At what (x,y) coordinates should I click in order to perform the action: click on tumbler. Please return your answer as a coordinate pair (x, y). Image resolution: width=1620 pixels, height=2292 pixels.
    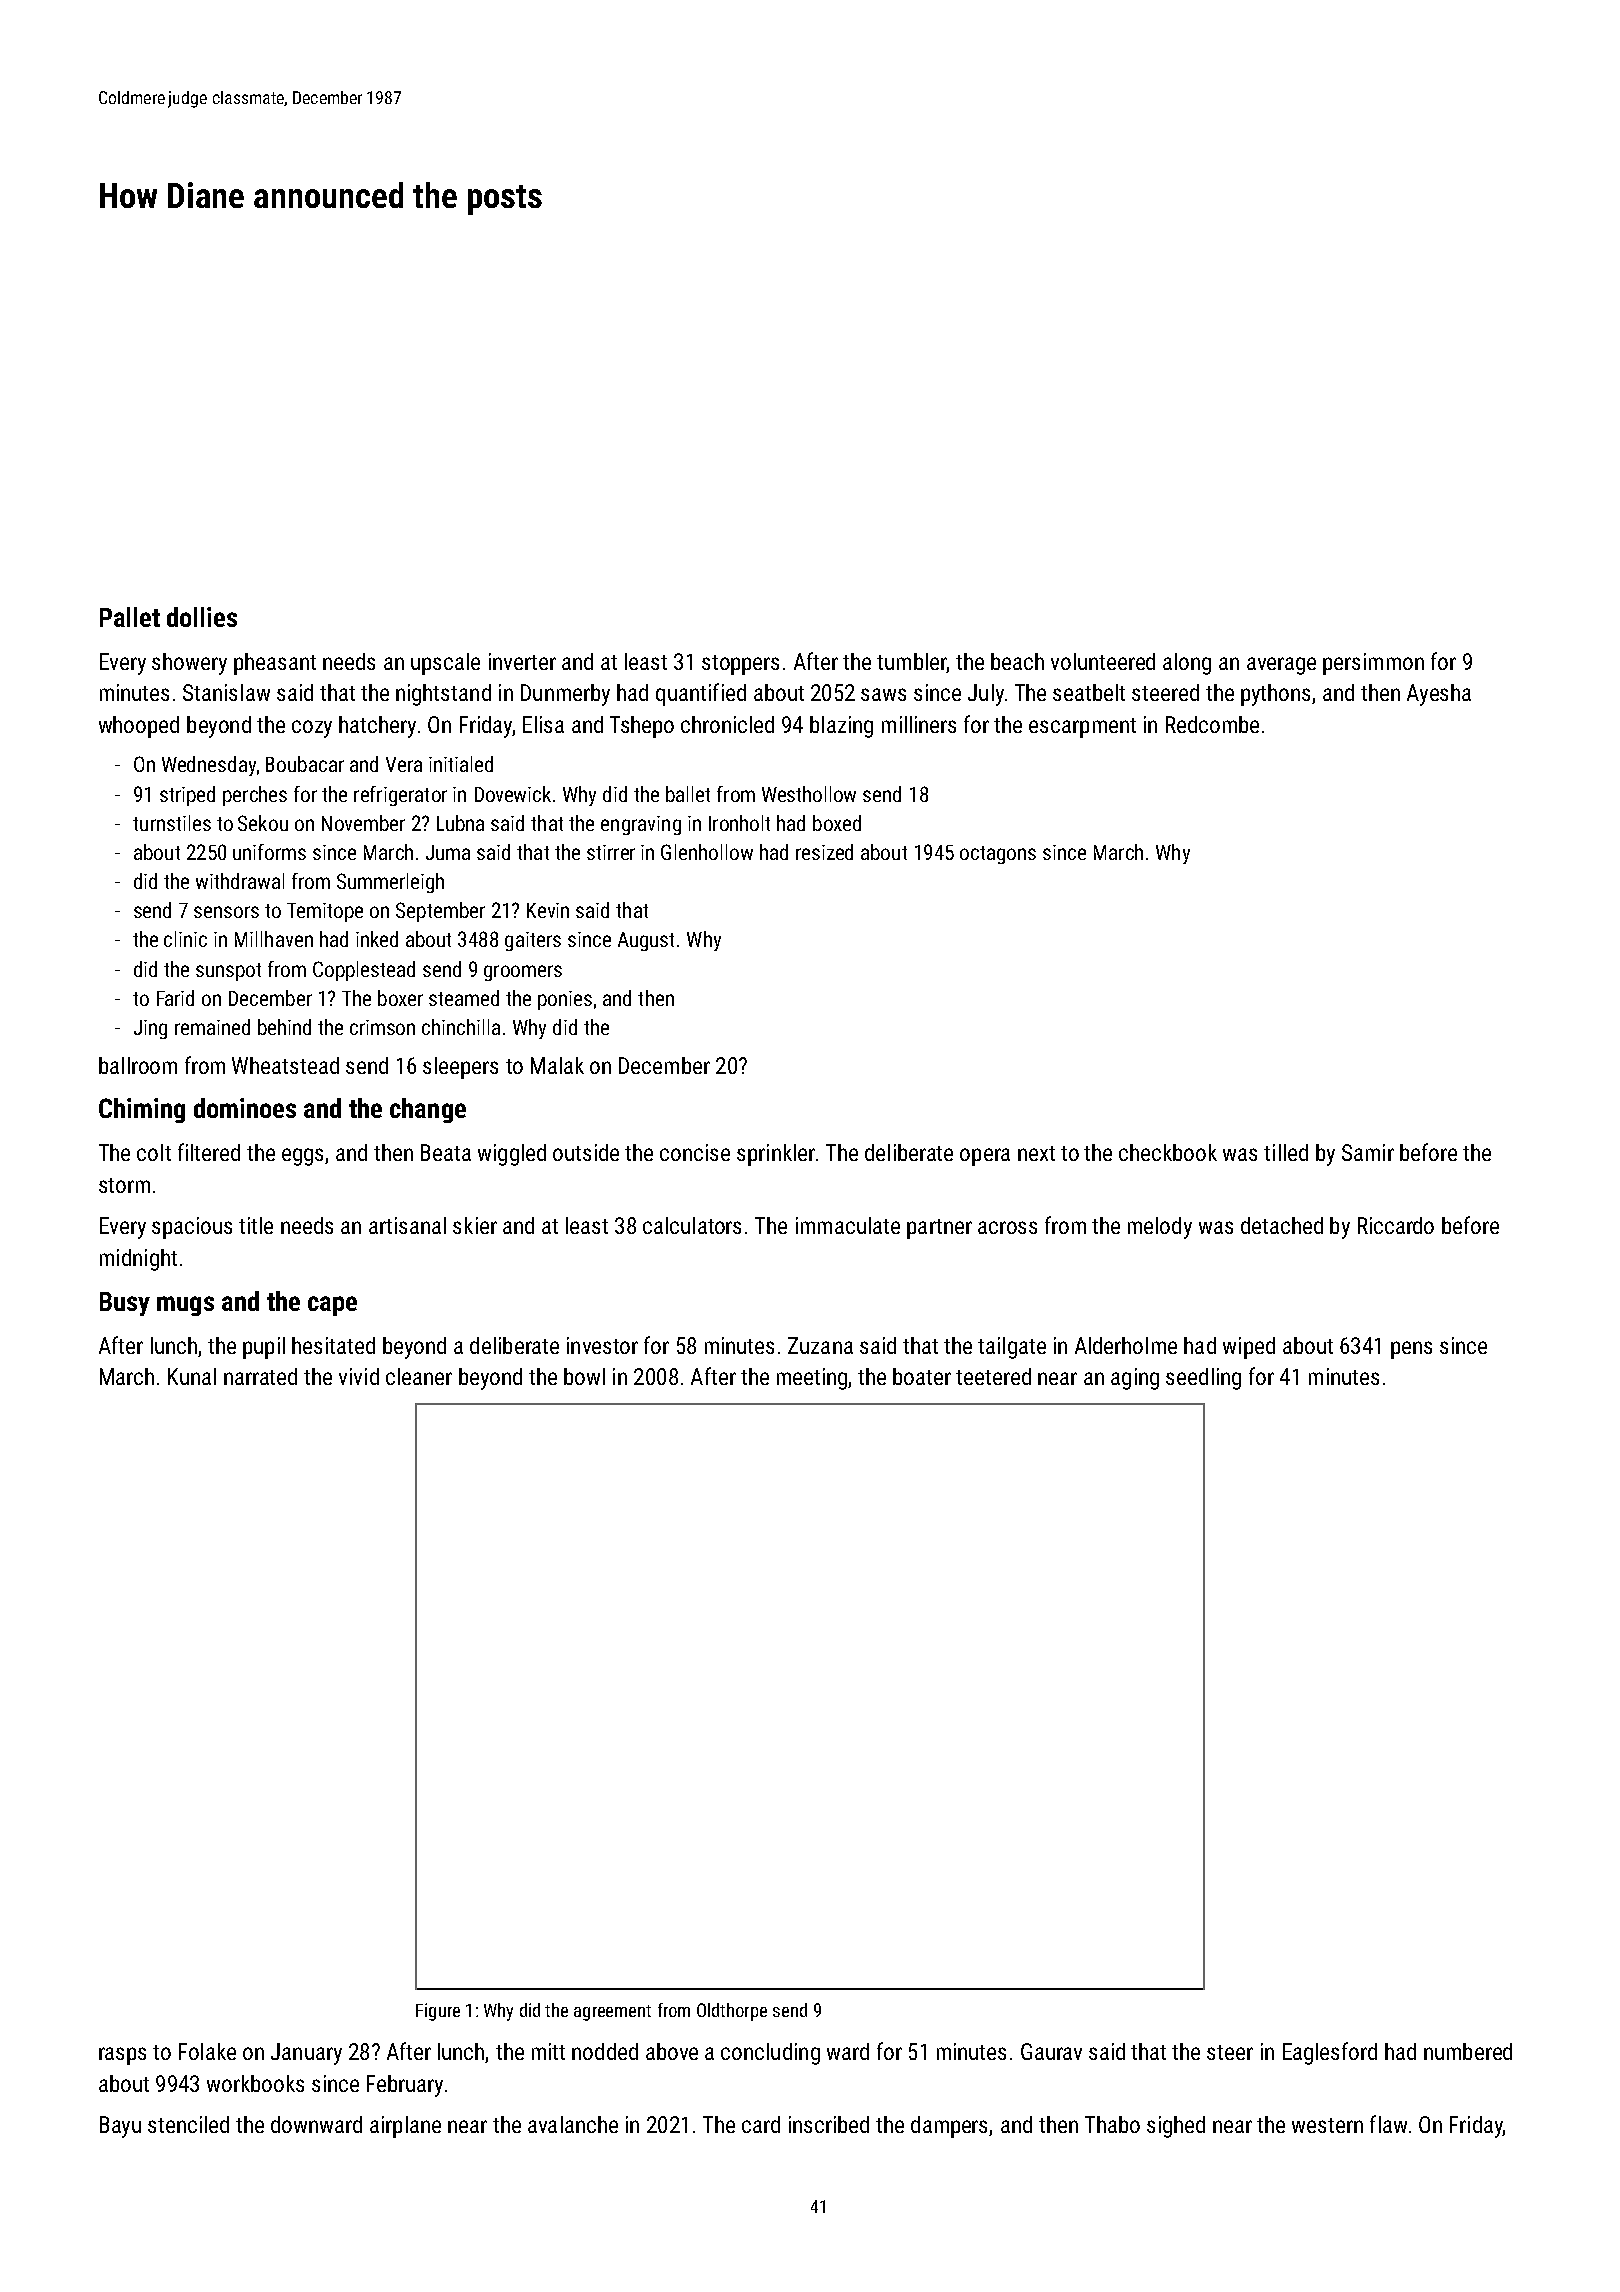
    Looking at the image, I should click on (912, 661).
